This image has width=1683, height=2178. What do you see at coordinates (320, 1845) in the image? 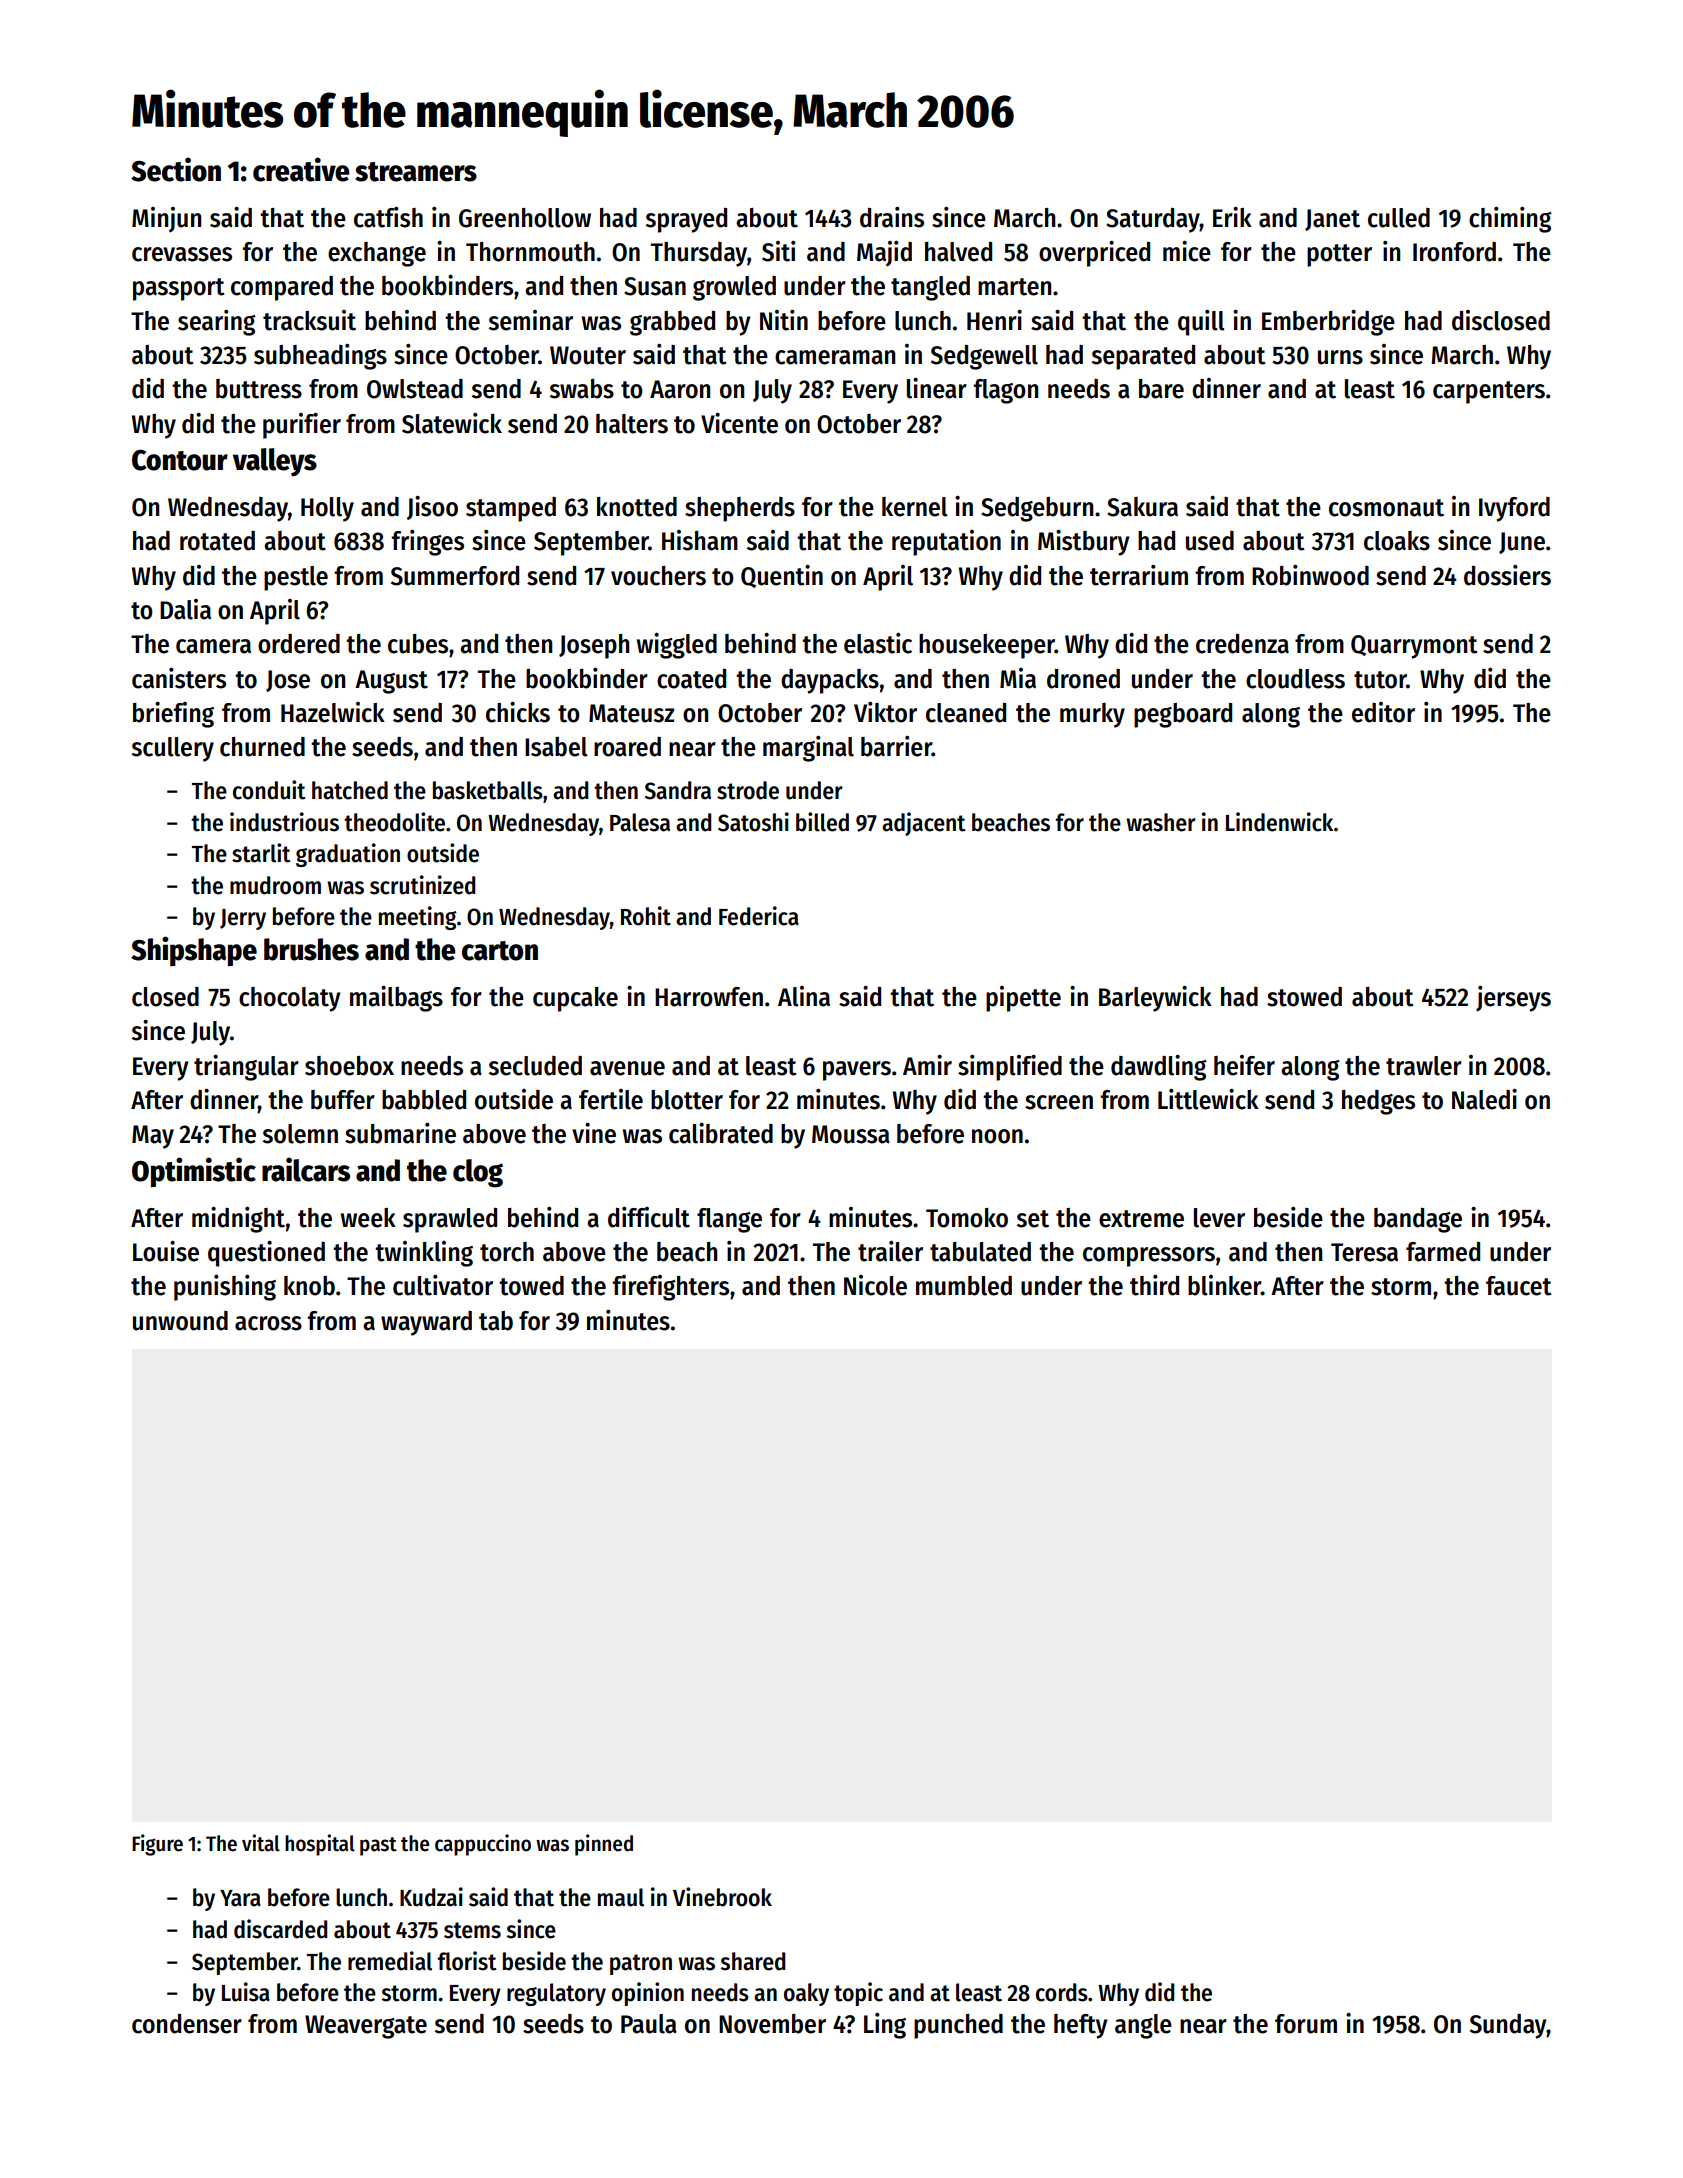
I see `hospital` at bounding box center [320, 1845].
